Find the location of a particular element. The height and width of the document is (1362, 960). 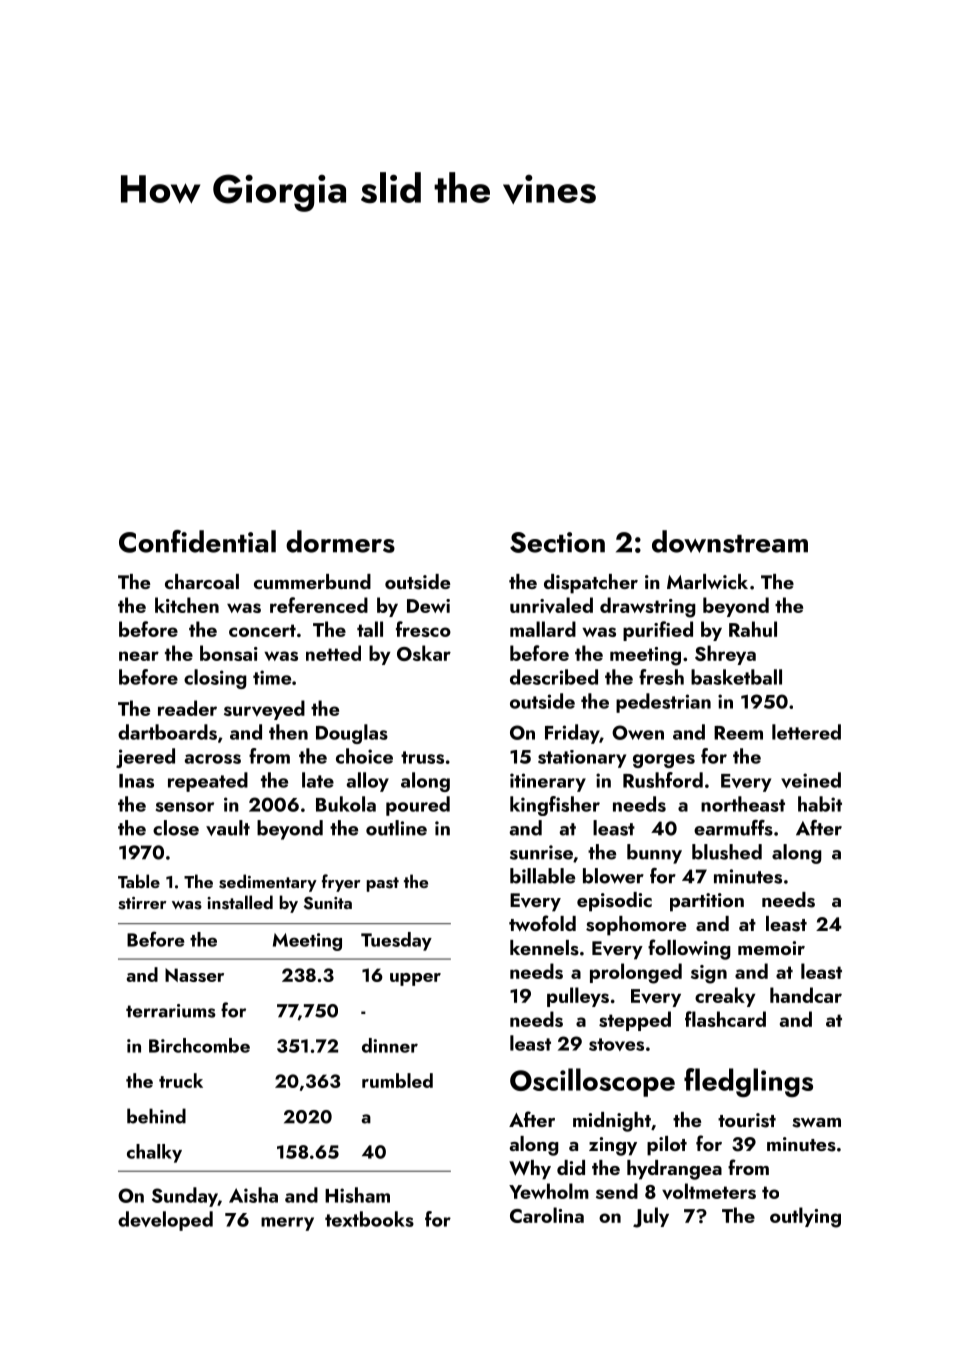

textbooks is located at coordinates (369, 1219).
